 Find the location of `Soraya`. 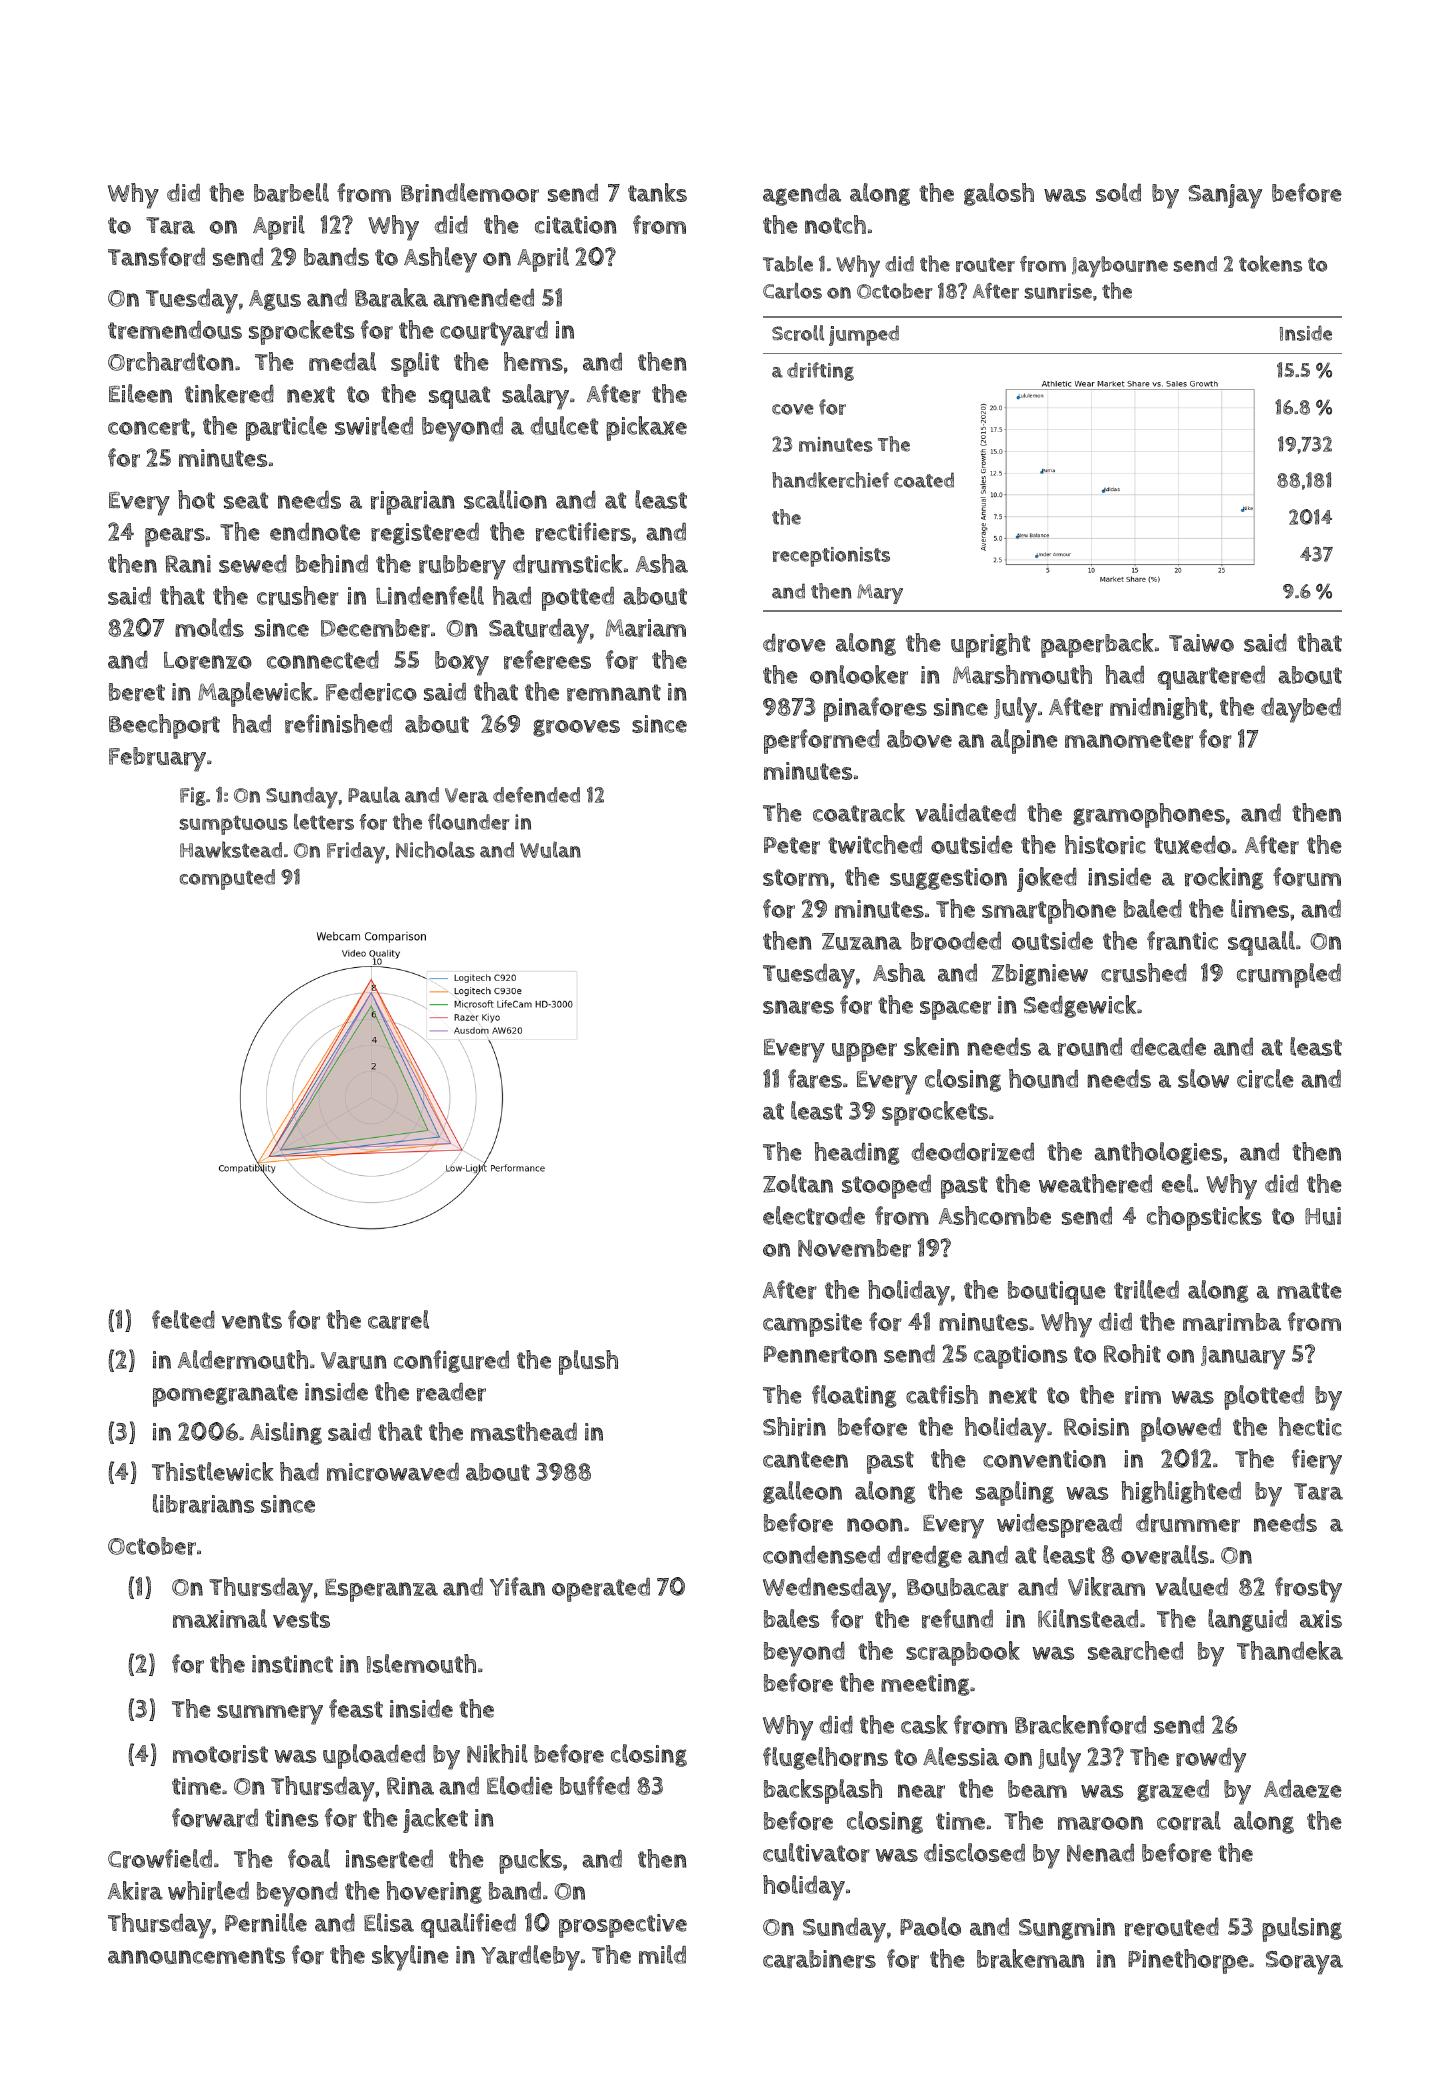

Soraya is located at coordinates (1304, 1963).
